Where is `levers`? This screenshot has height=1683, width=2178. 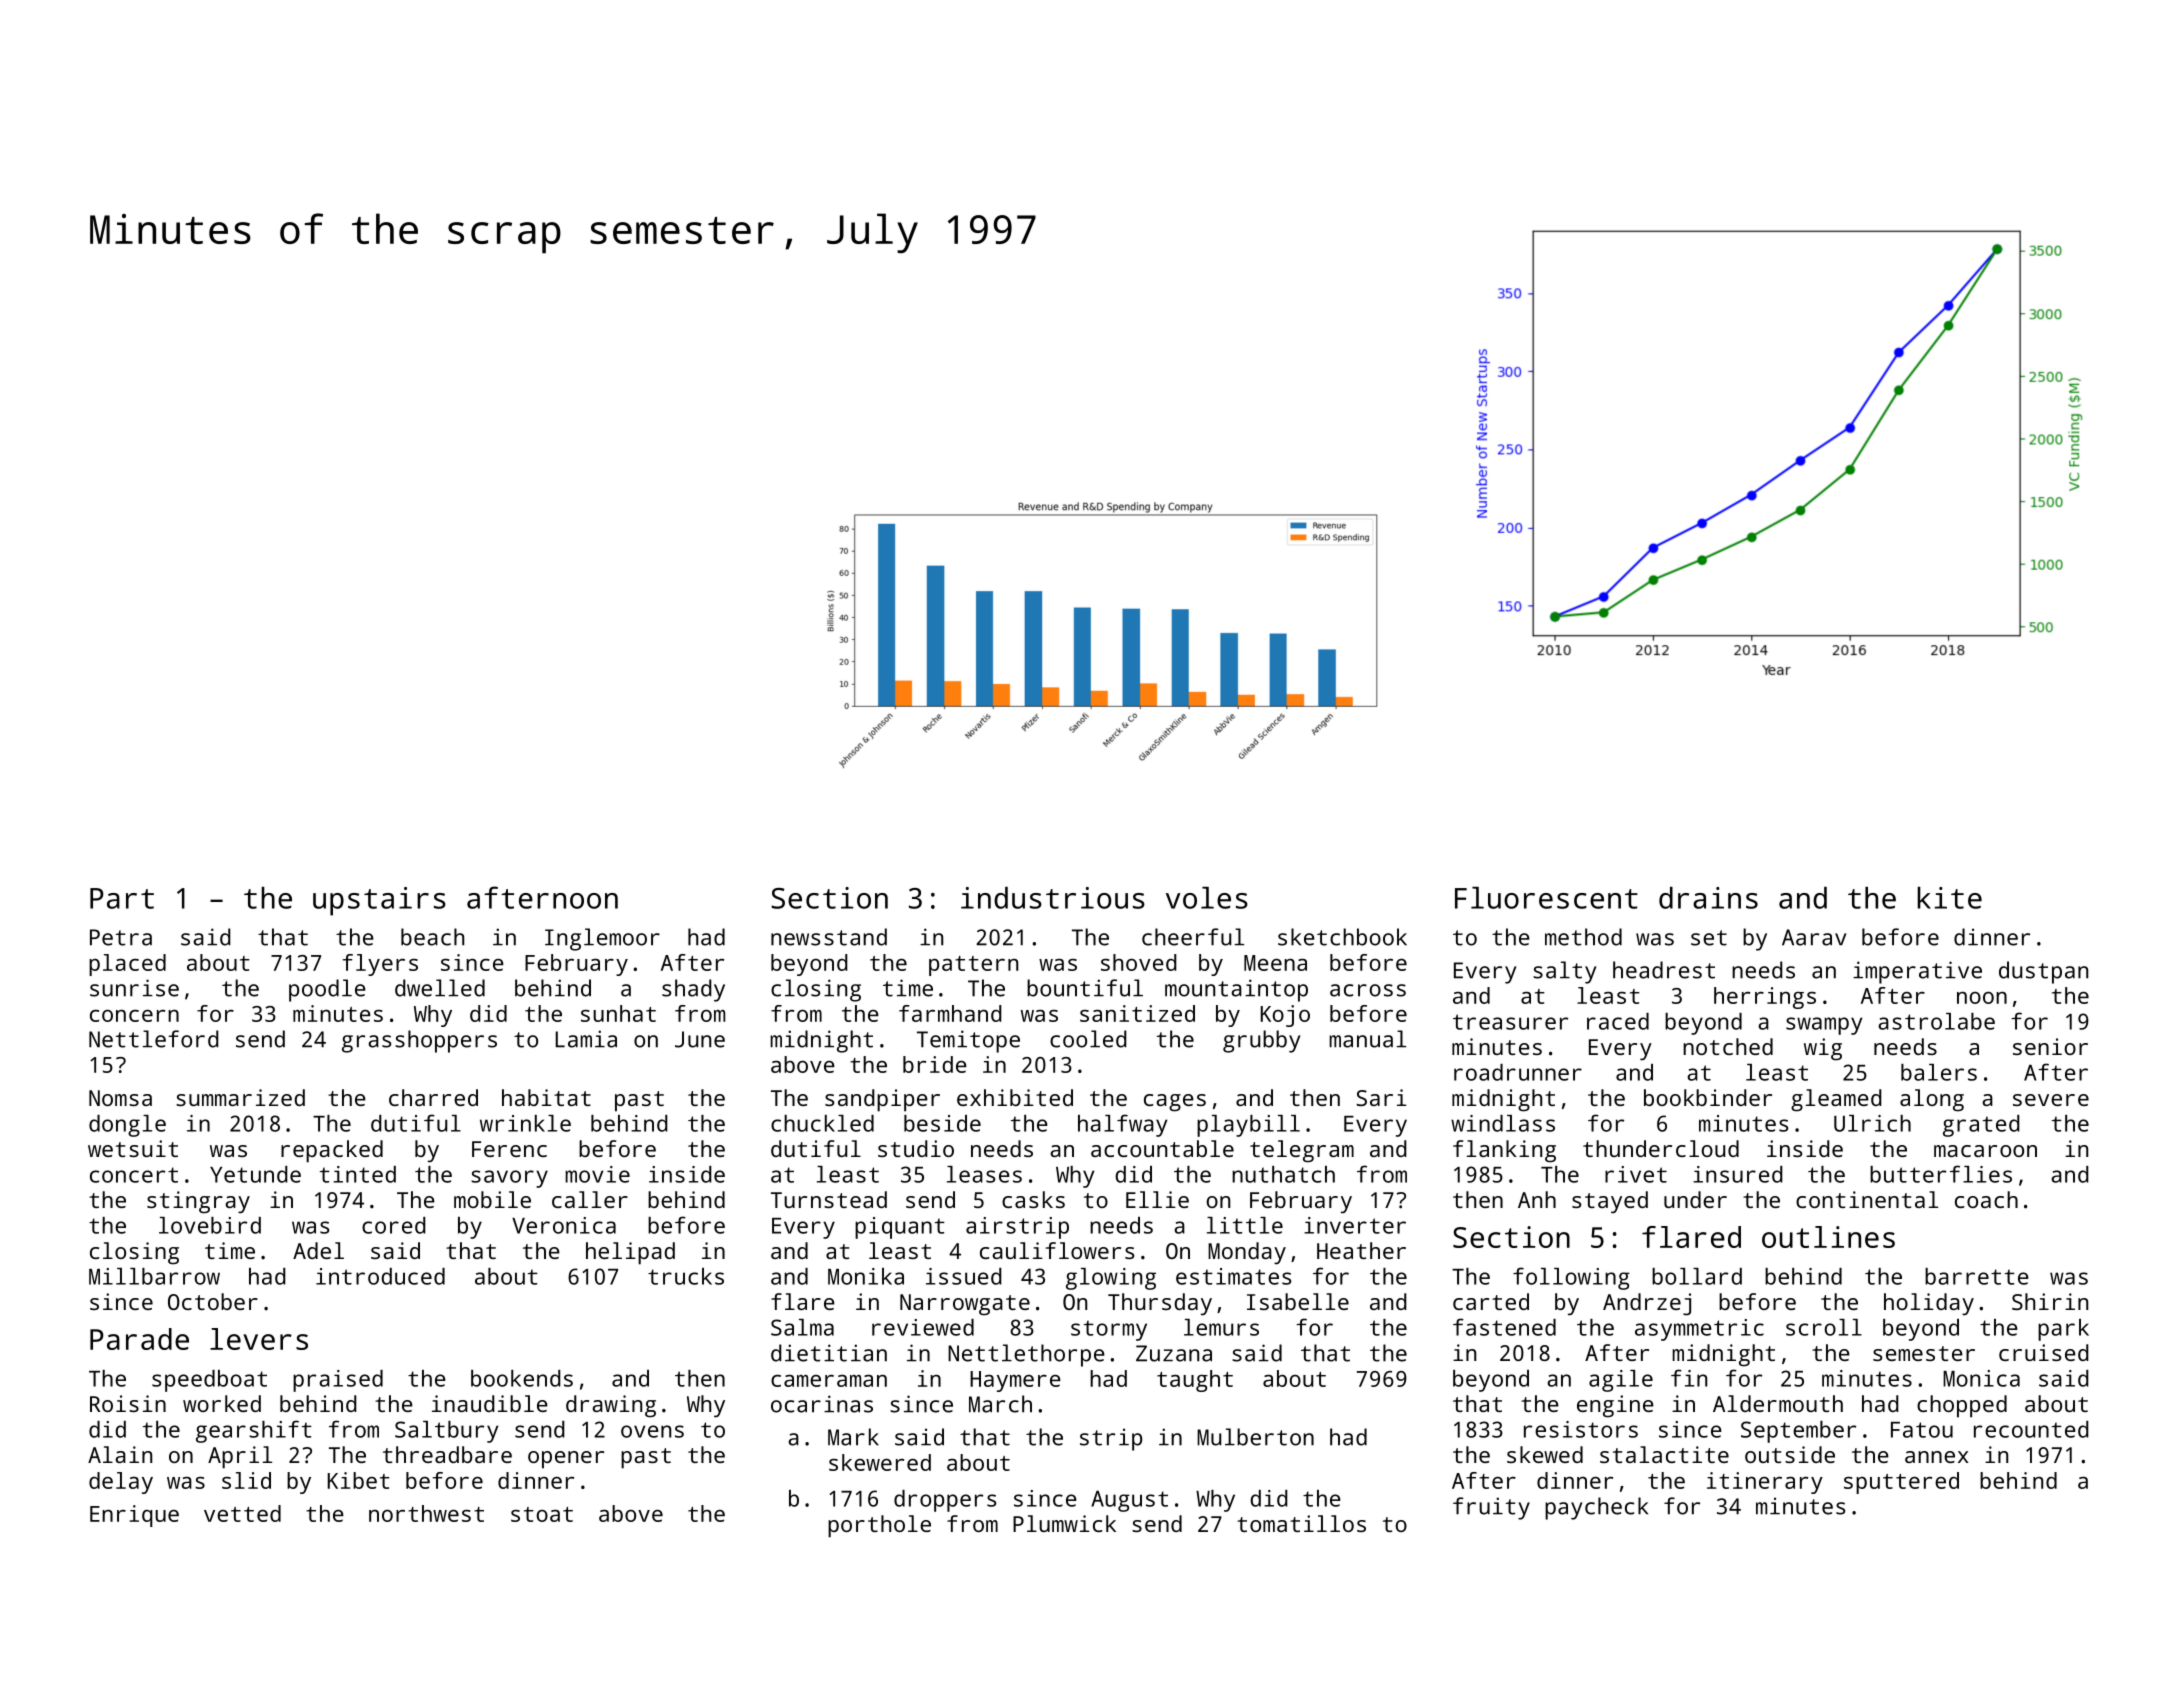 levers is located at coordinates (259, 1339).
